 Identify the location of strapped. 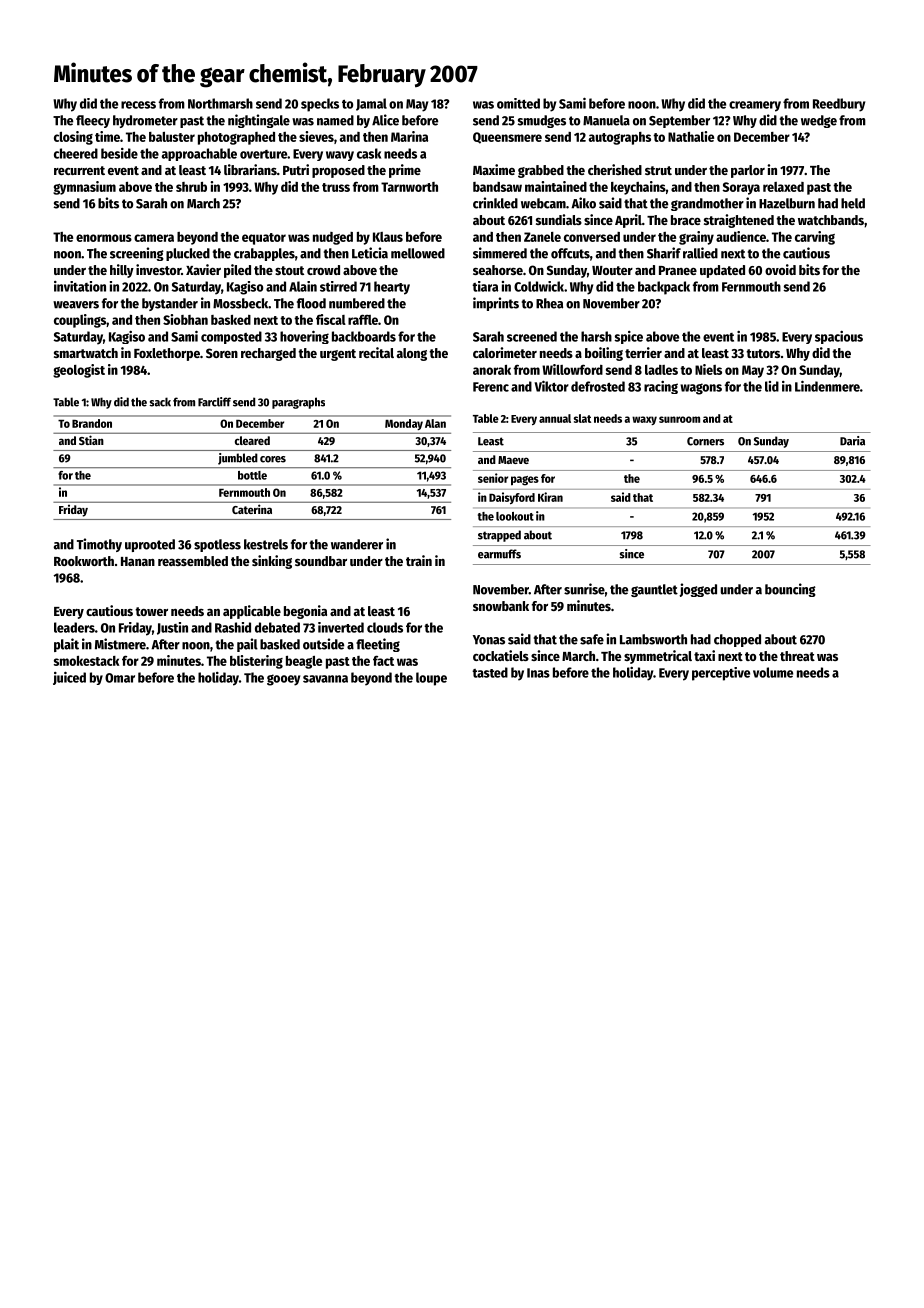
(499, 536).
